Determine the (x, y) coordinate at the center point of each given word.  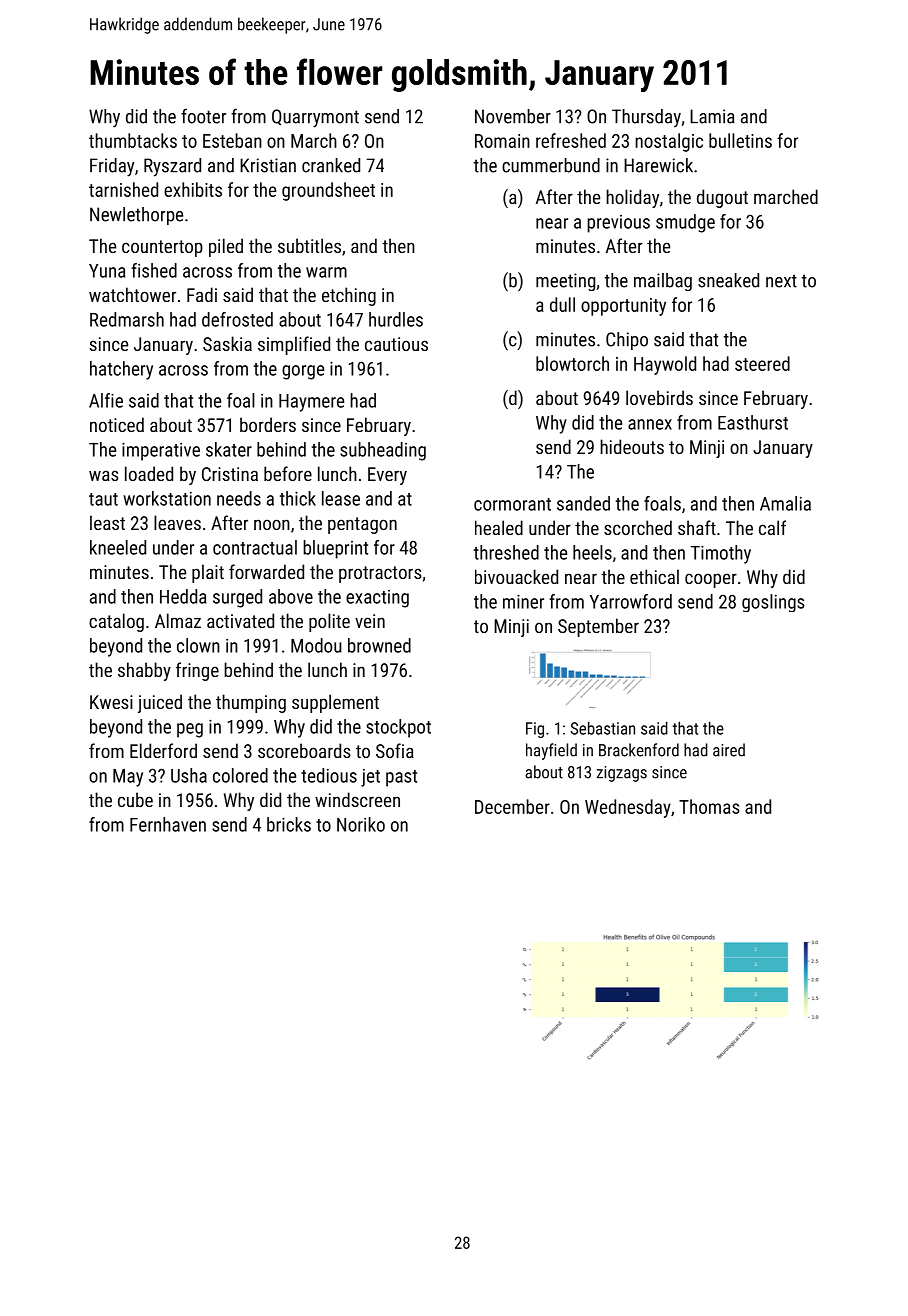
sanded (583, 503)
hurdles (396, 319)
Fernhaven (168, 824)
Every (387, 476)
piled (226, 247)
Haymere (311, 403)
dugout (722, 198)
